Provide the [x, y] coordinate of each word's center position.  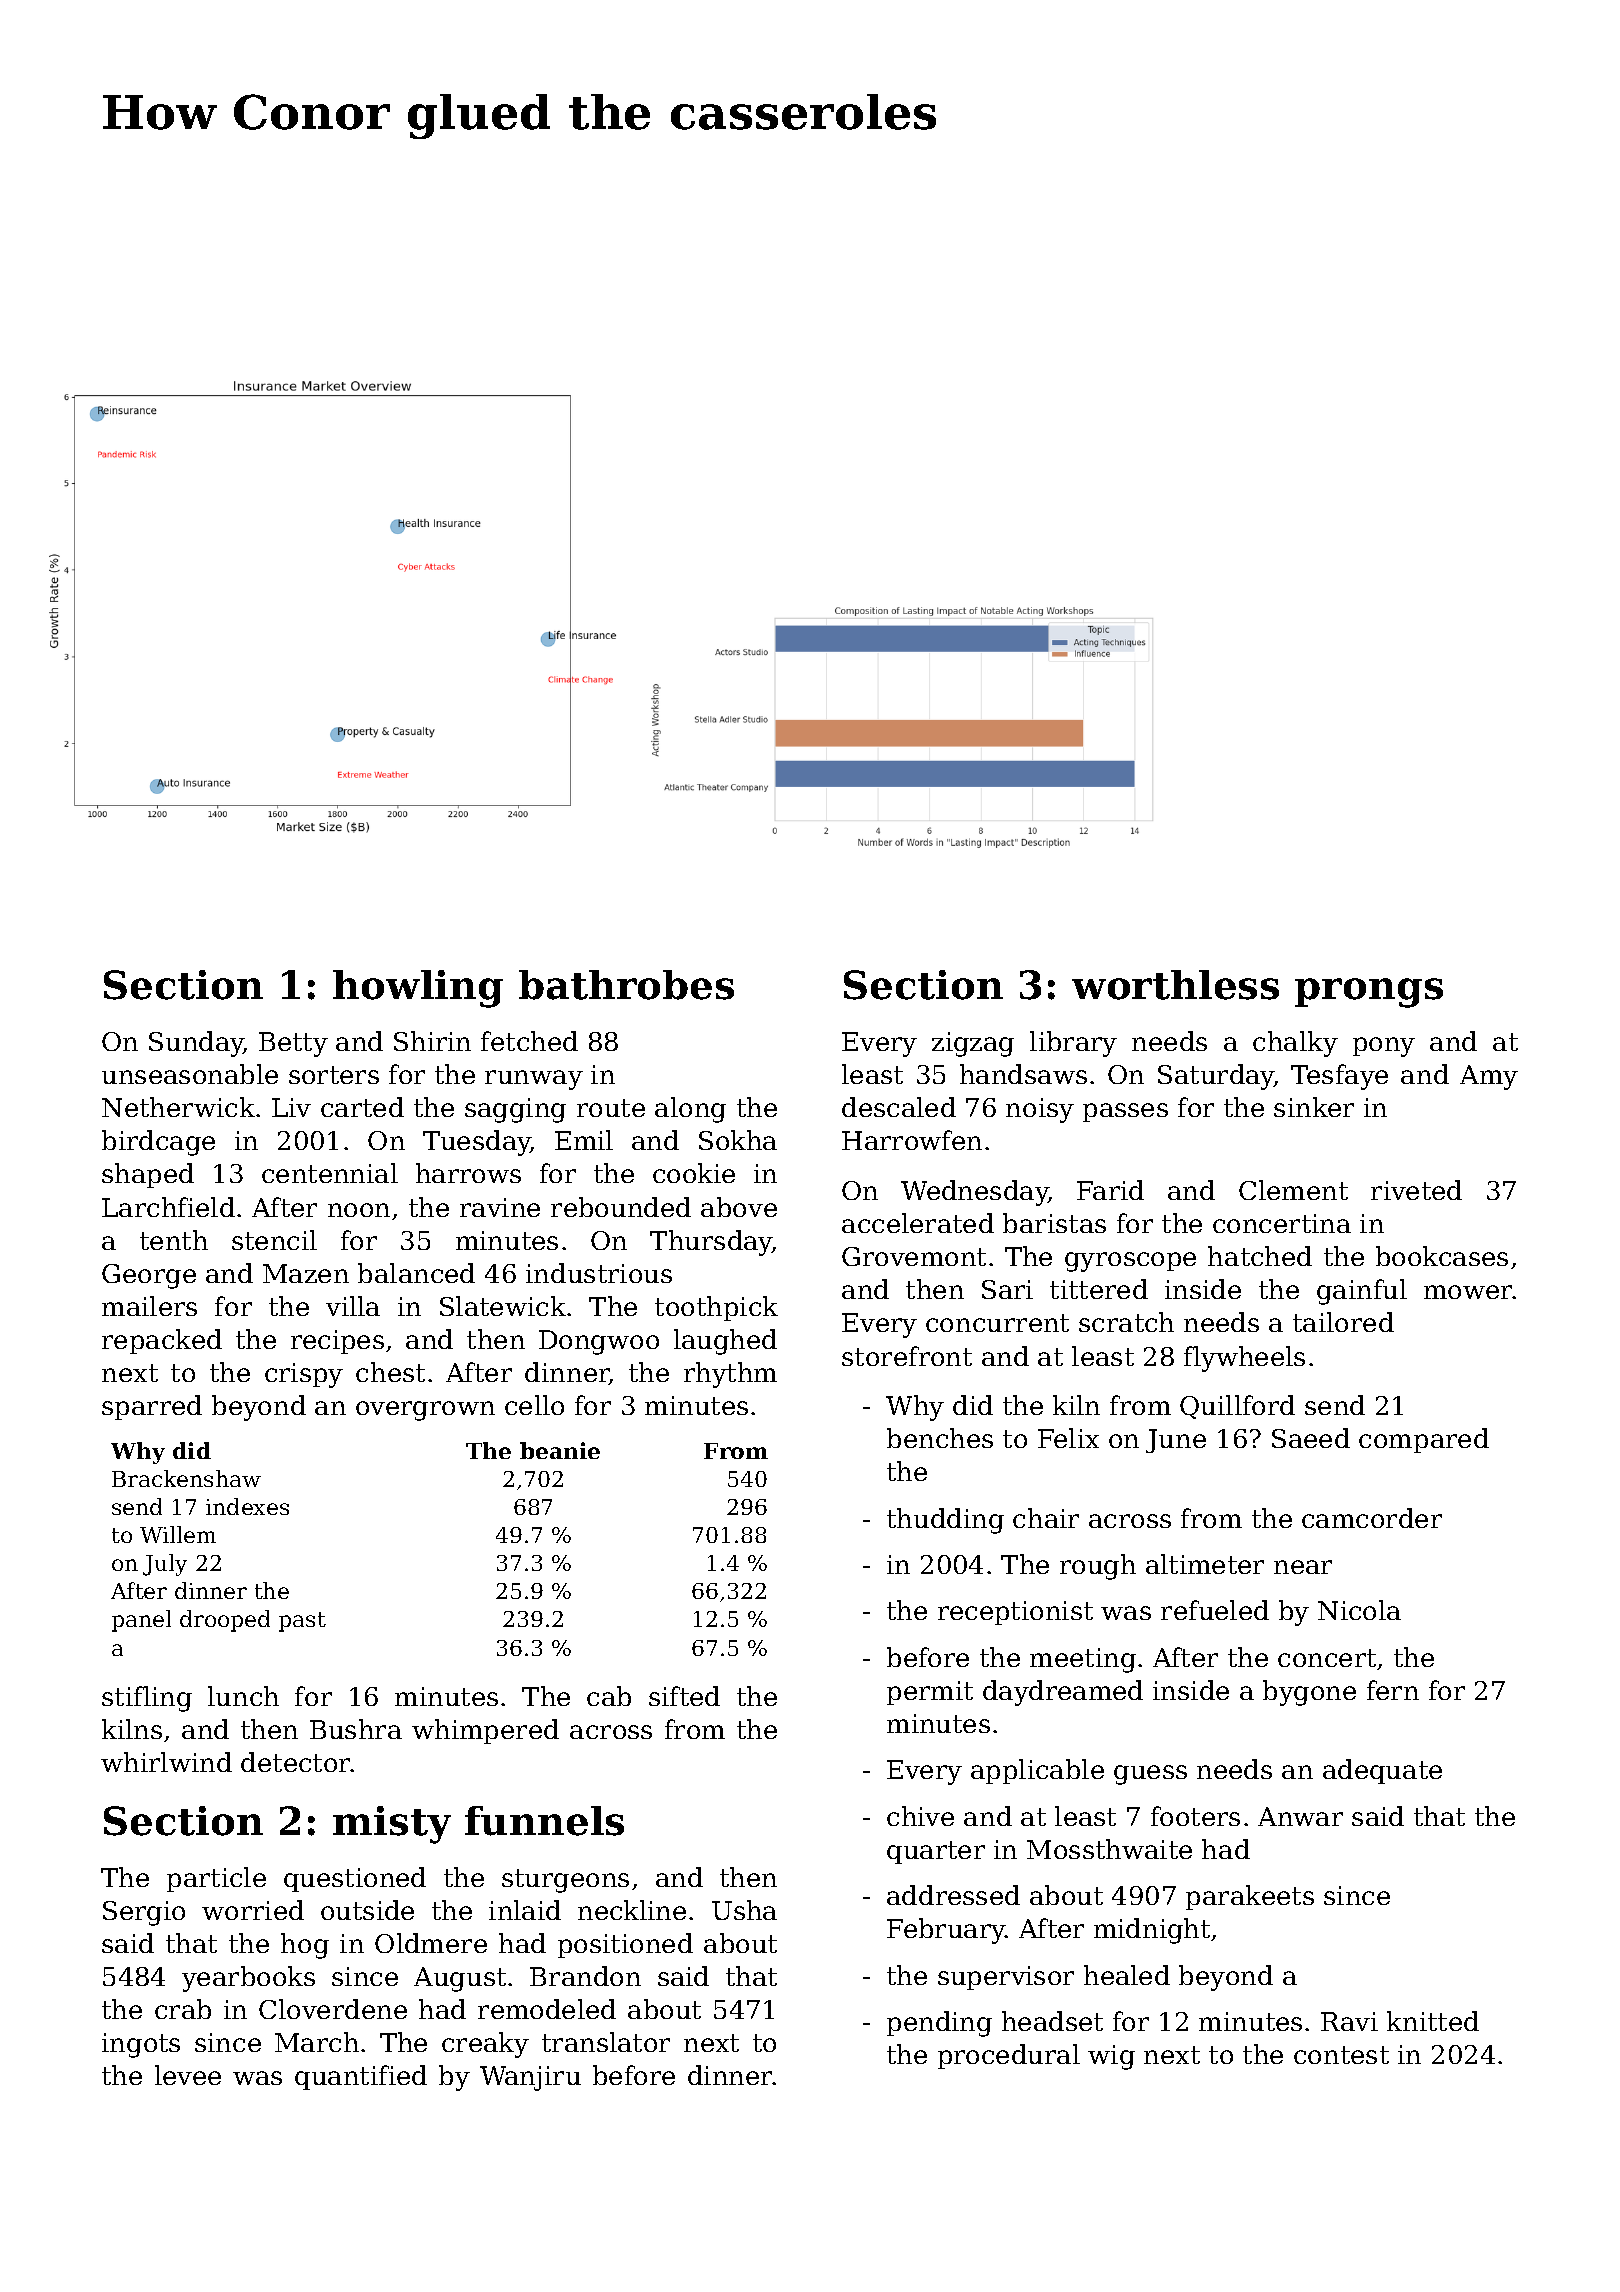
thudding [945, 1521]
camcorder [1372, 1518]
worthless [1175, 985]
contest [1341, 2055]
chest [390, 1372]
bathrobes [626, 985]
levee [188, 2075]
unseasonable [190, 1074]
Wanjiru [530, 2078]
